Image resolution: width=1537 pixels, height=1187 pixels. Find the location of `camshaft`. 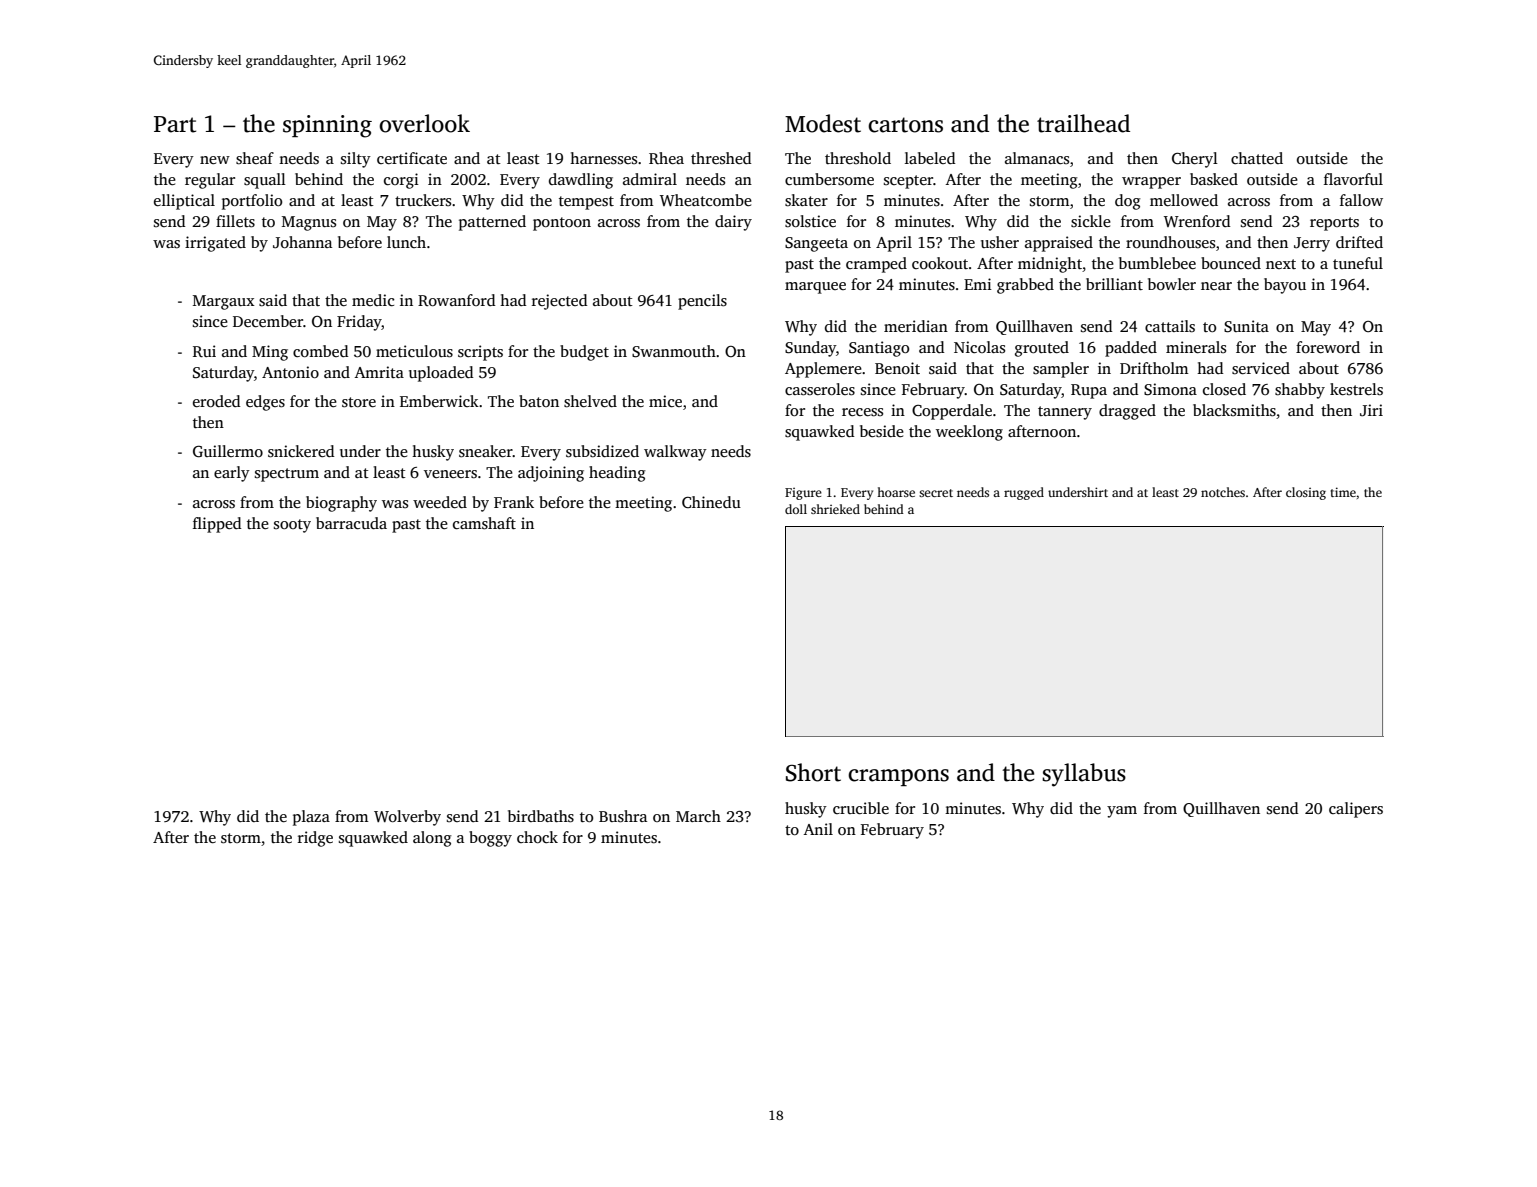

camshaft is located at coordinates (484, 523).
